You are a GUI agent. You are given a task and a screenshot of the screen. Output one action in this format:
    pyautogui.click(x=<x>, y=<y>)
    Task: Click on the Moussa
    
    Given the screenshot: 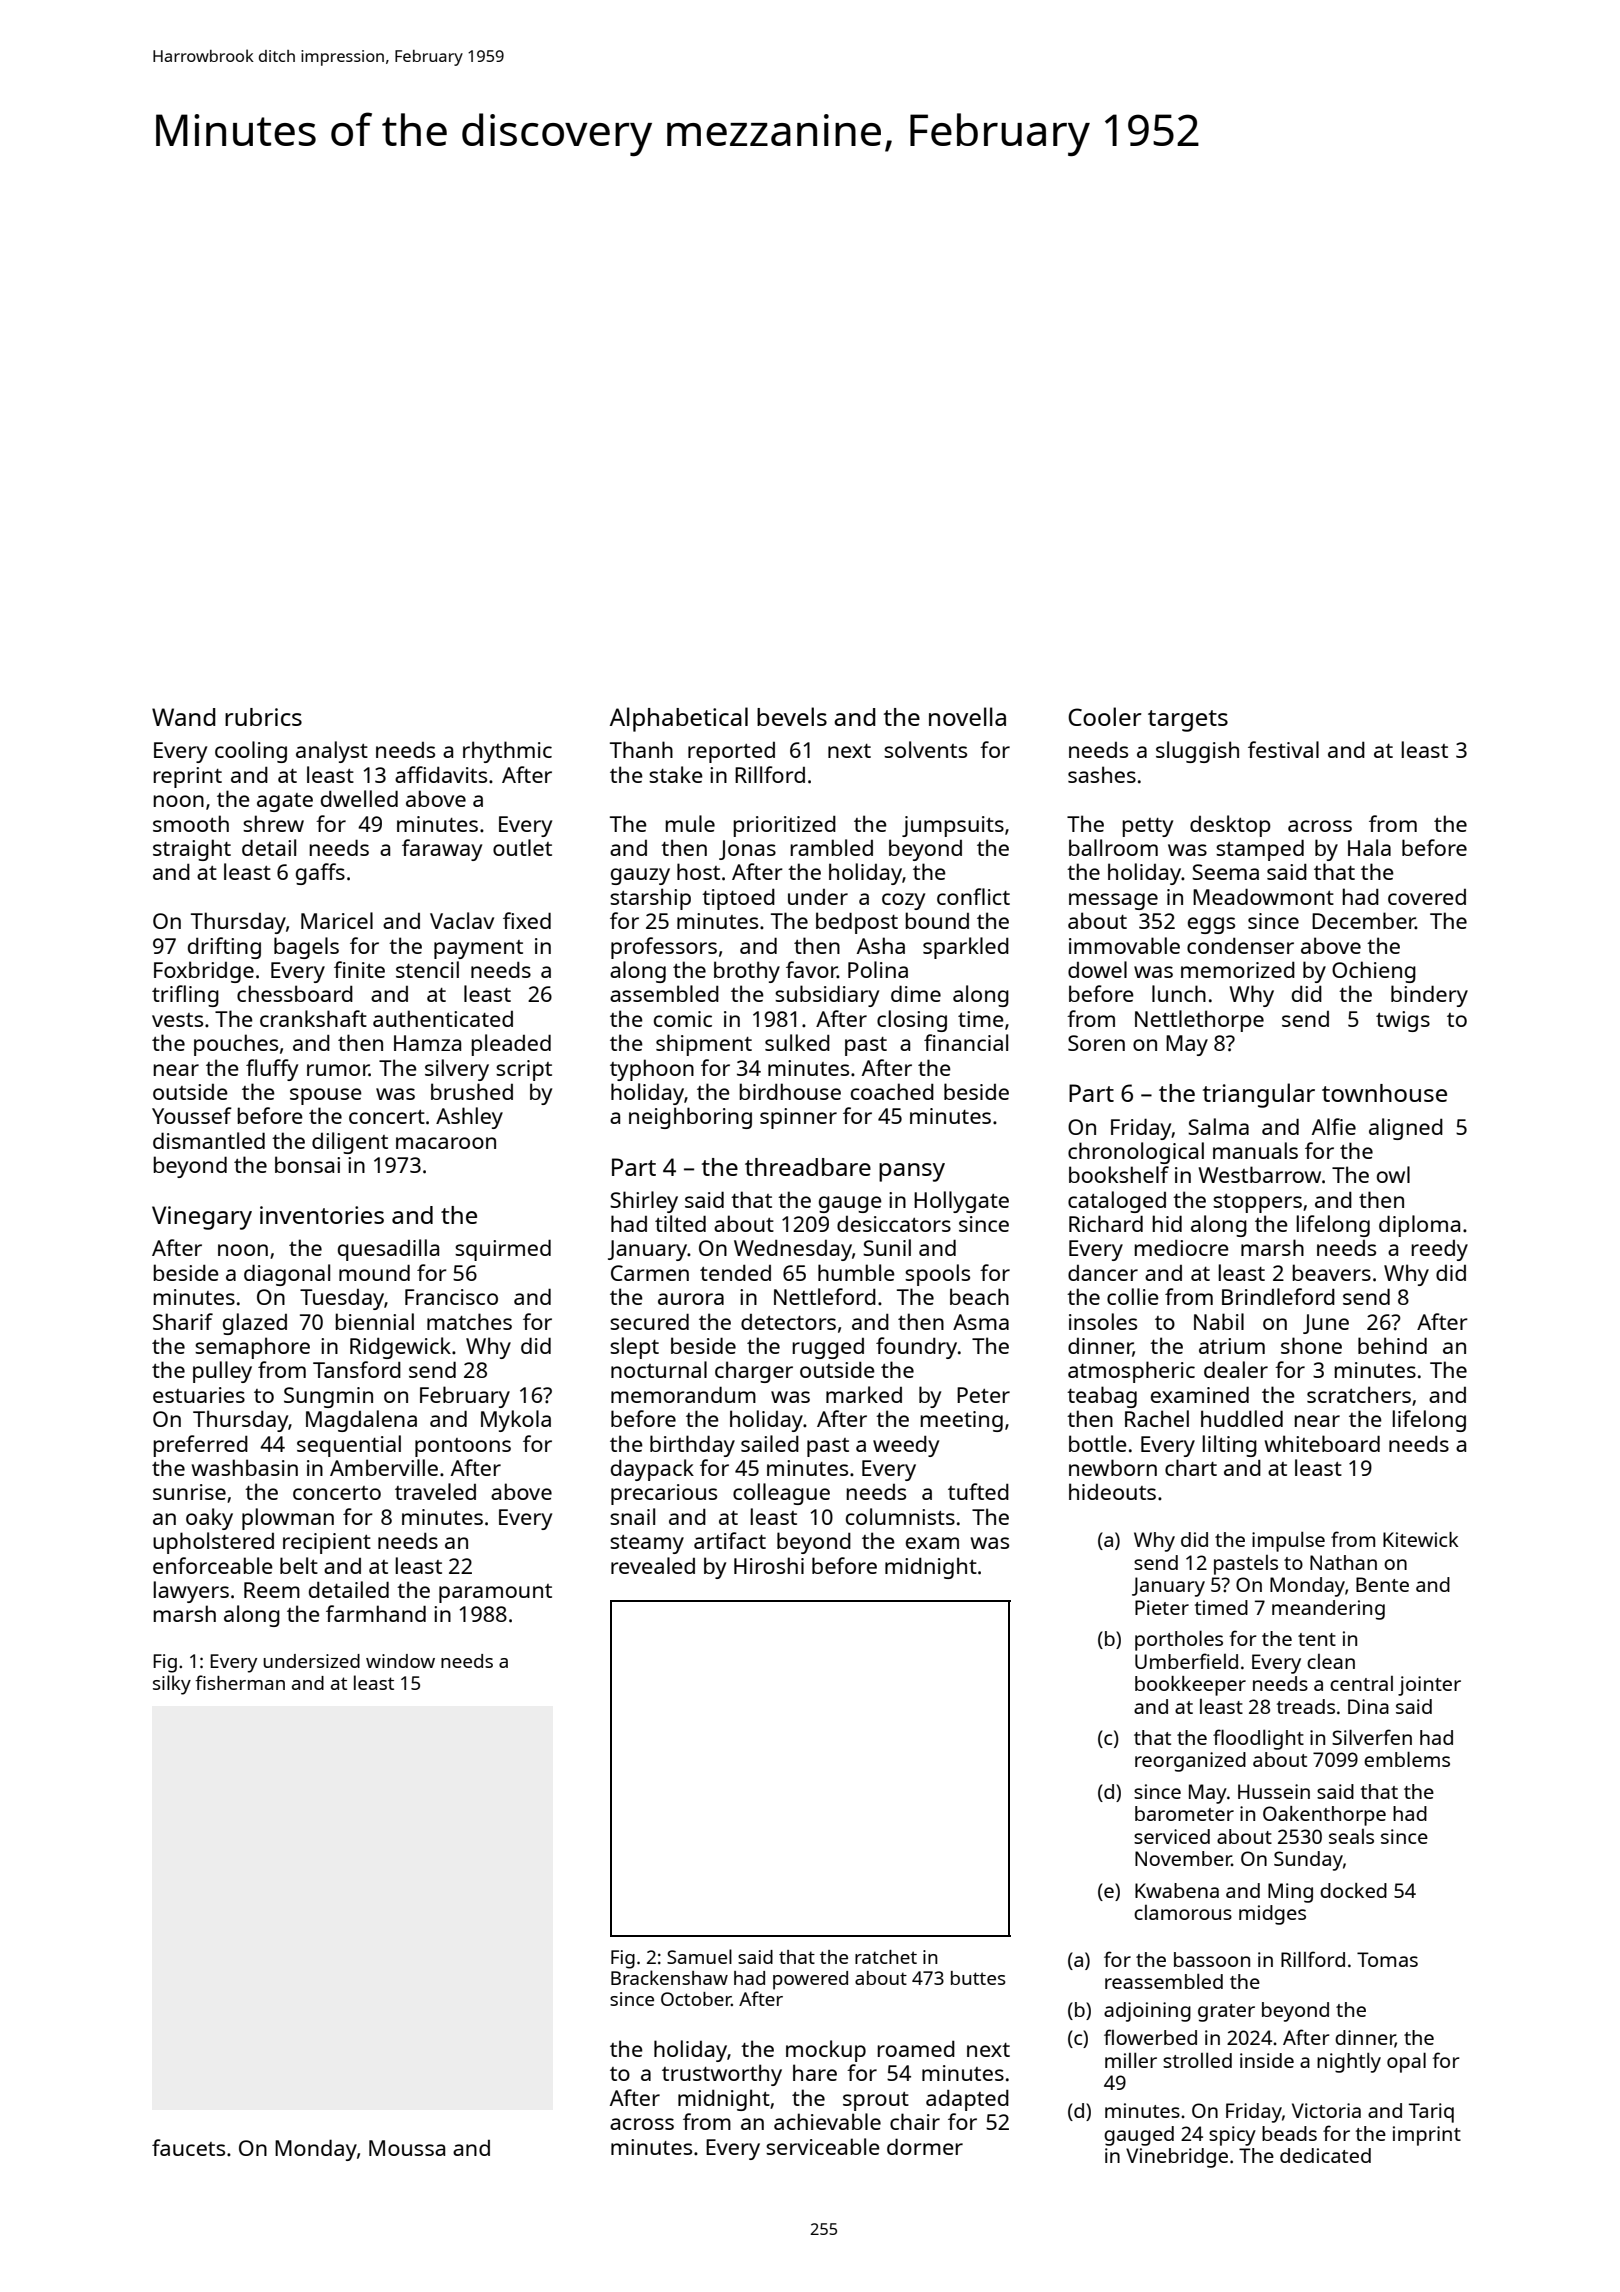 What is the action you would take?
    pyautogui.click(x=407, y=2148)
